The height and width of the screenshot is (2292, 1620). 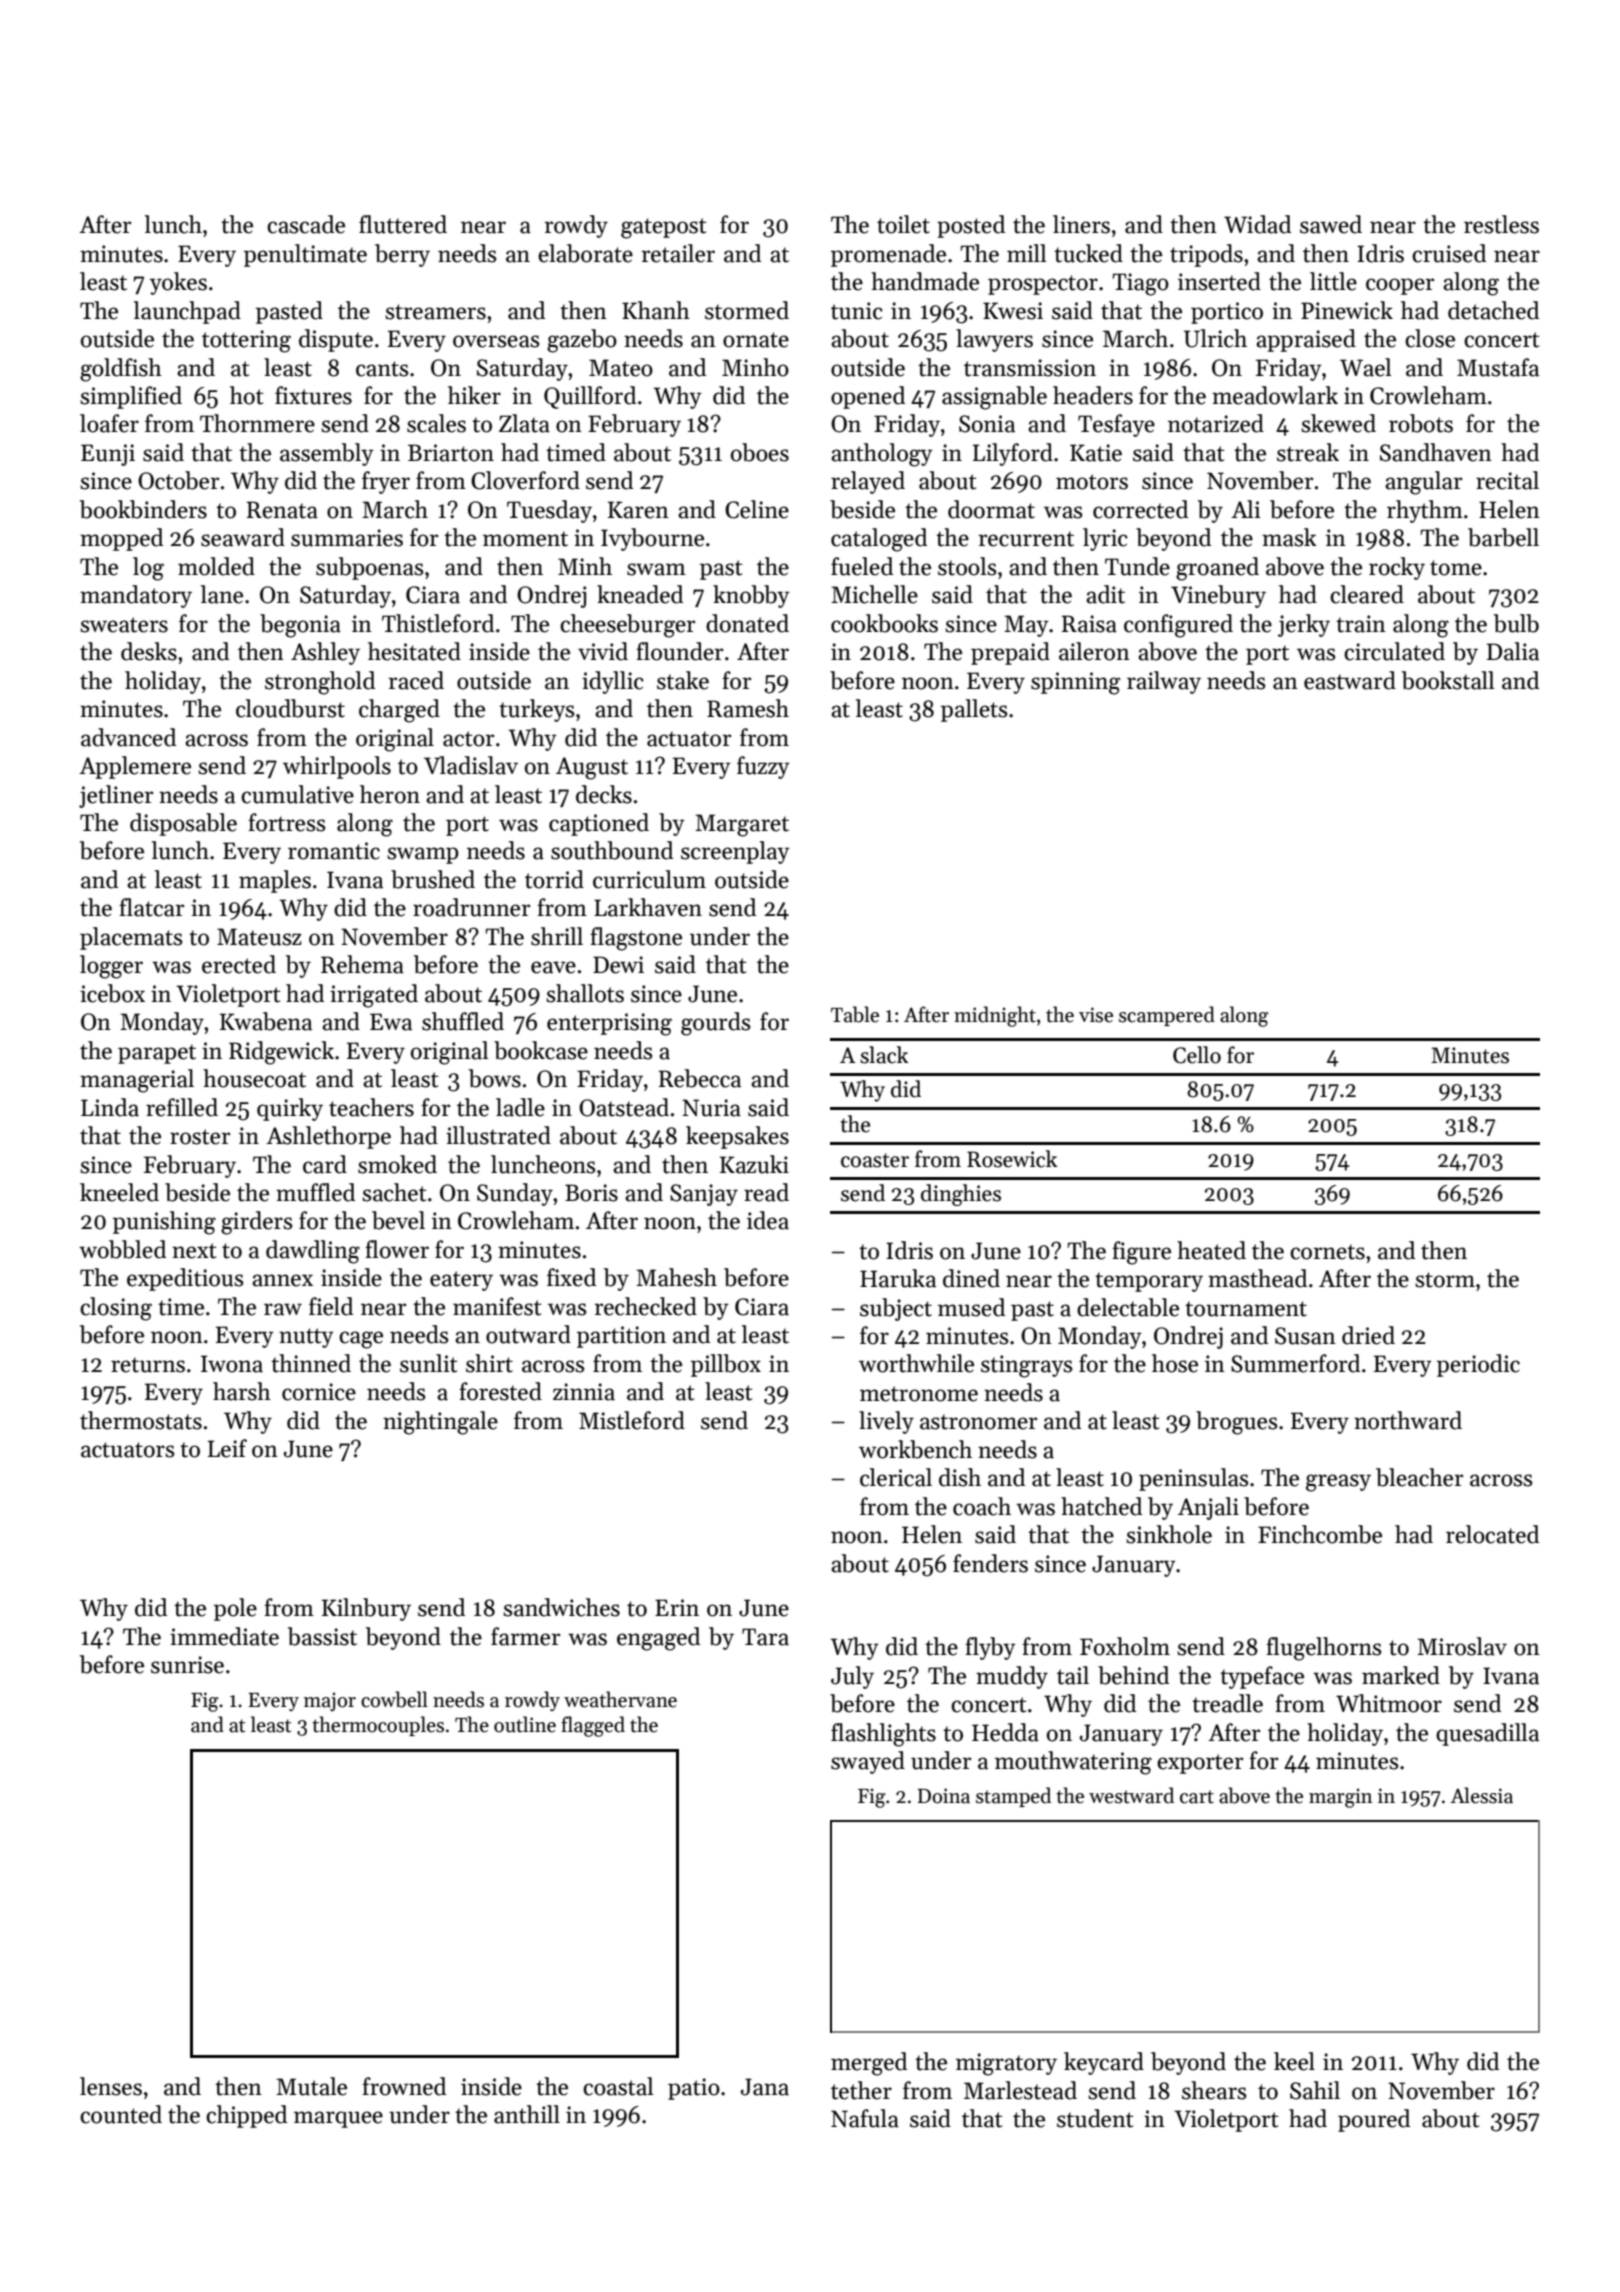 I want to click on dried, so click(x=1368, y=1335).
